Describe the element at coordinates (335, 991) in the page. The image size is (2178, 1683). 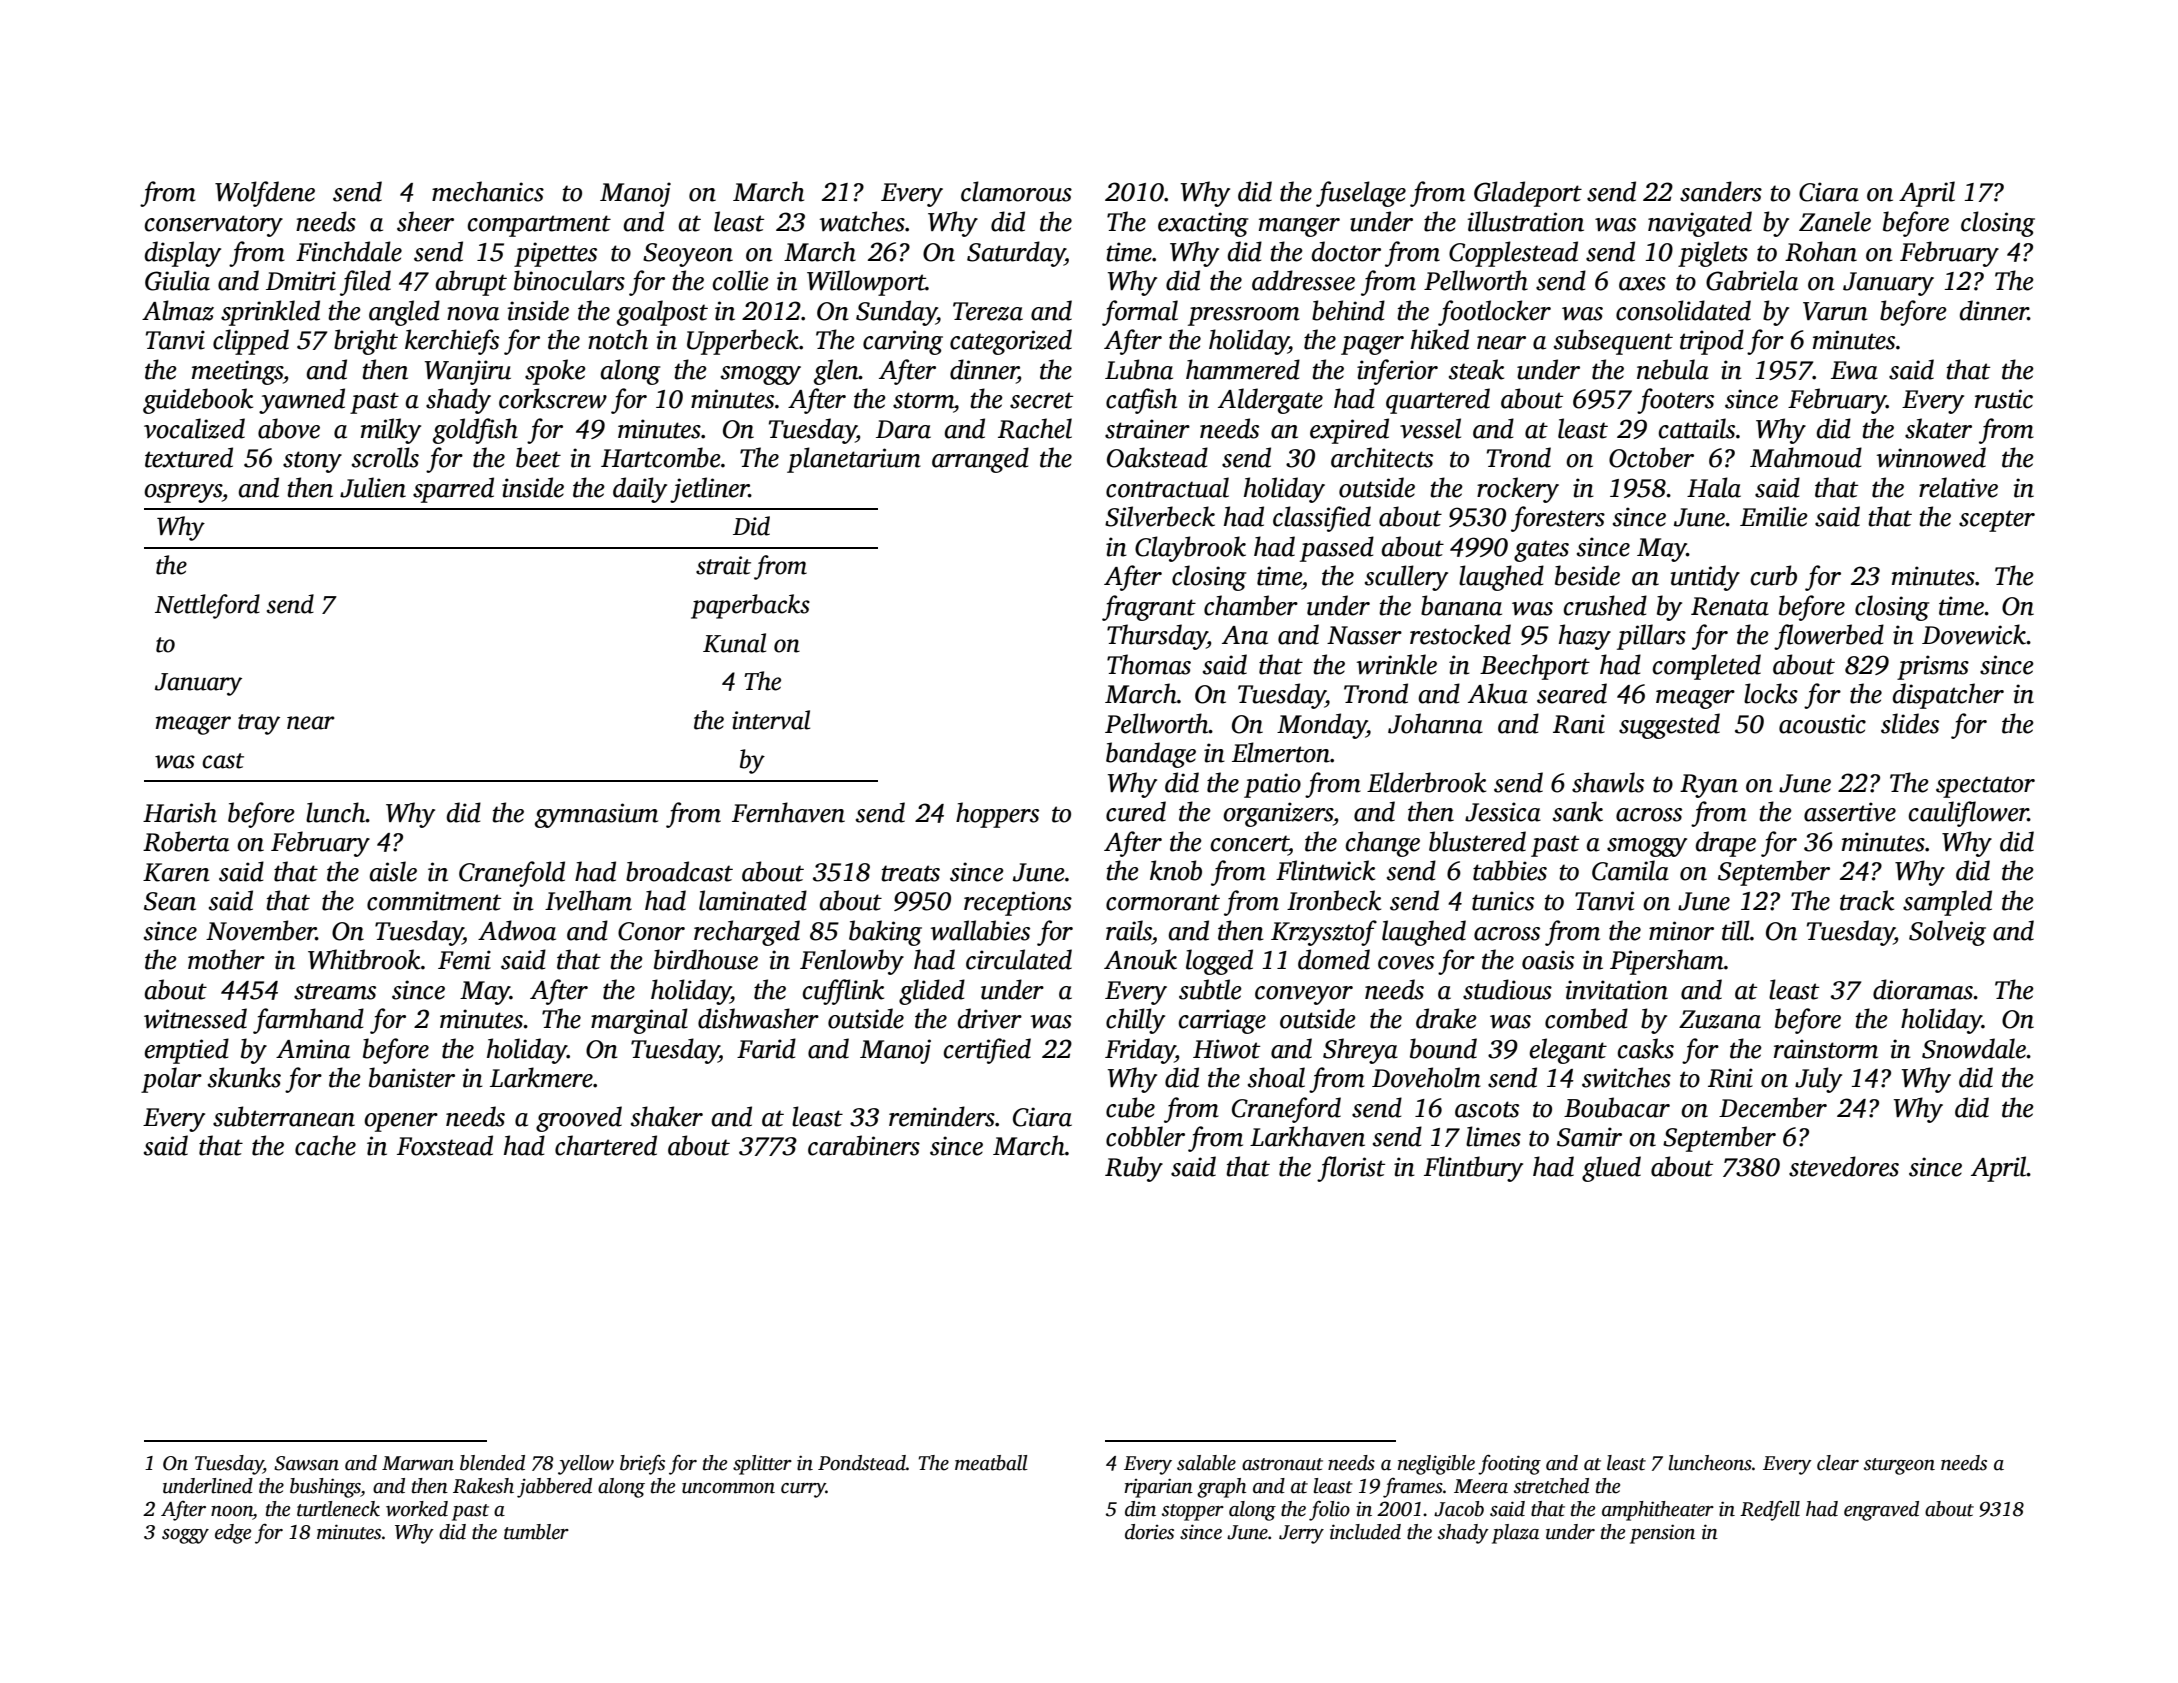
I see `streams` at that location.
